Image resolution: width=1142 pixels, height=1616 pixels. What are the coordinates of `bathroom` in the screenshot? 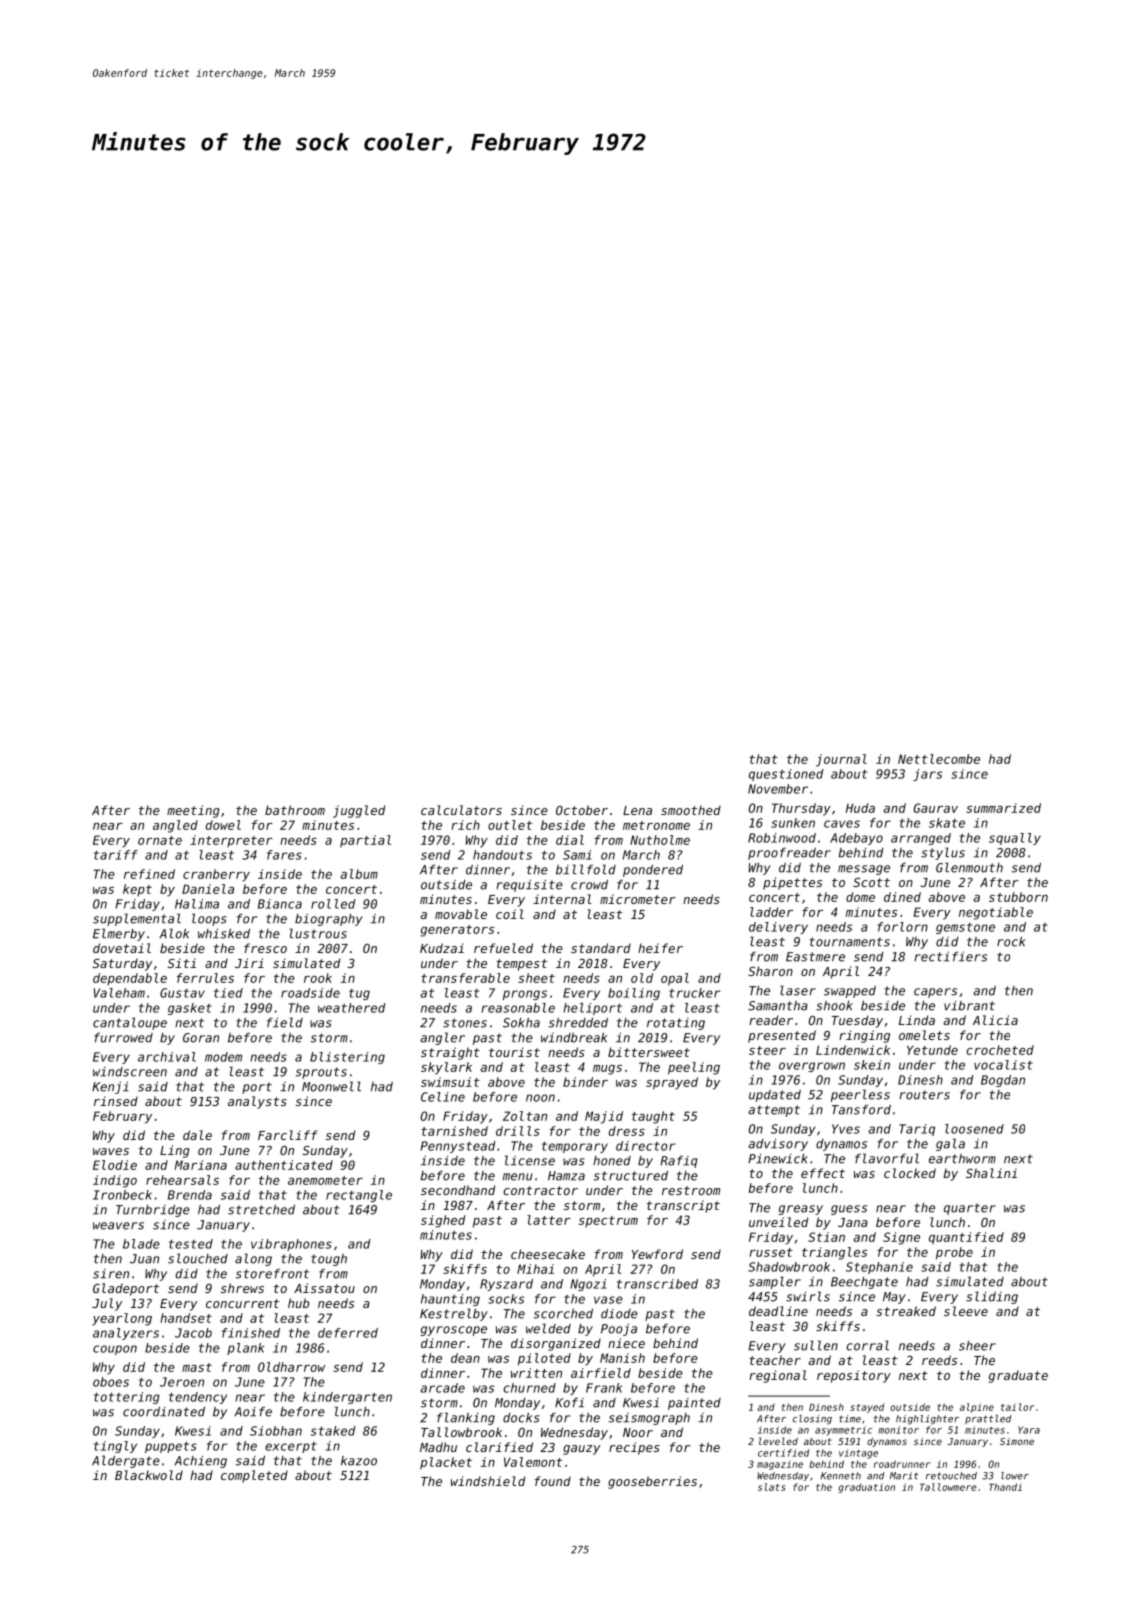 It's located at (295, 810).
